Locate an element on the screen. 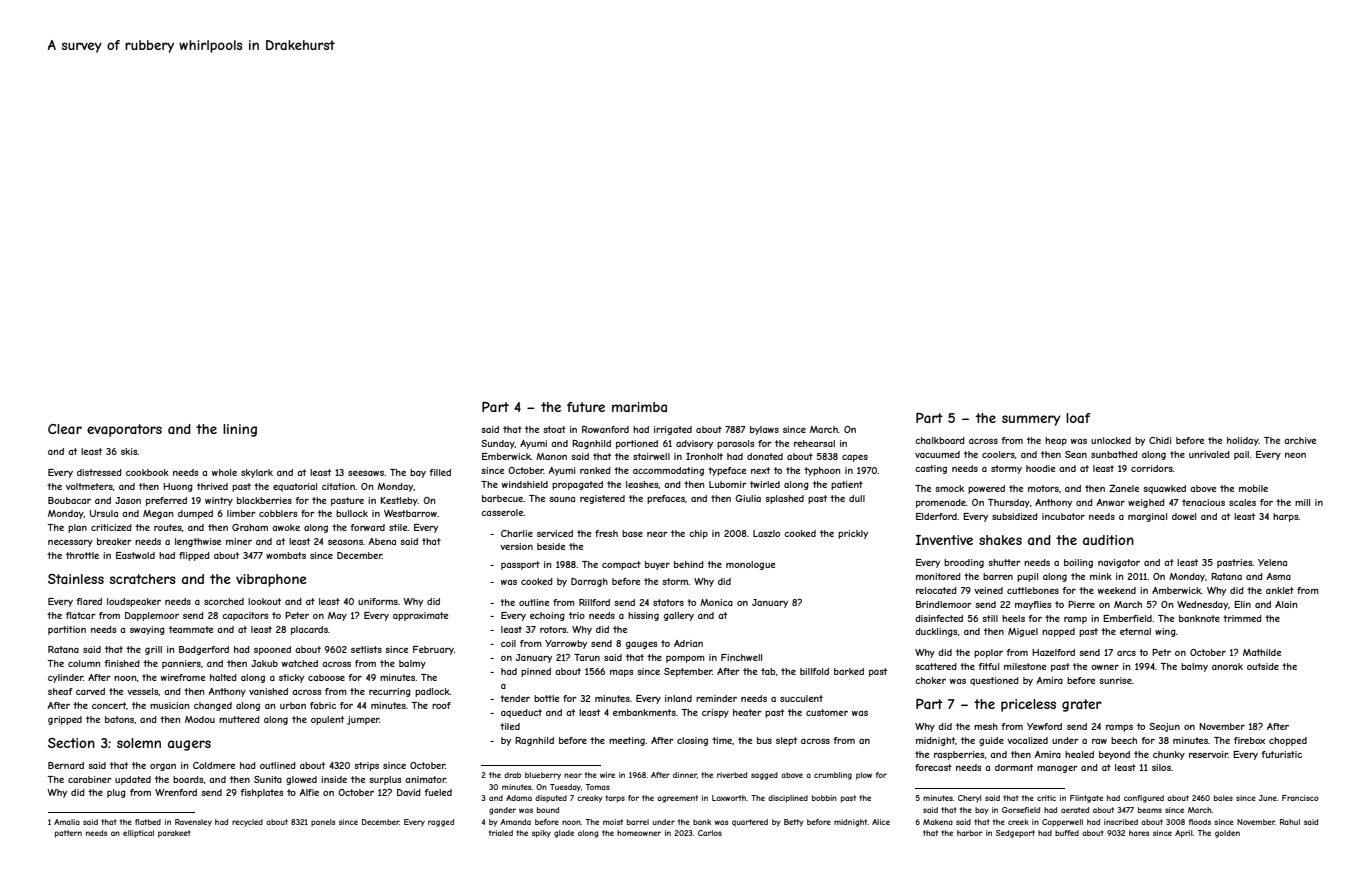 The width and height of the screenshot is (1372, 887). blueberry is located at coordinates (543, 776).
